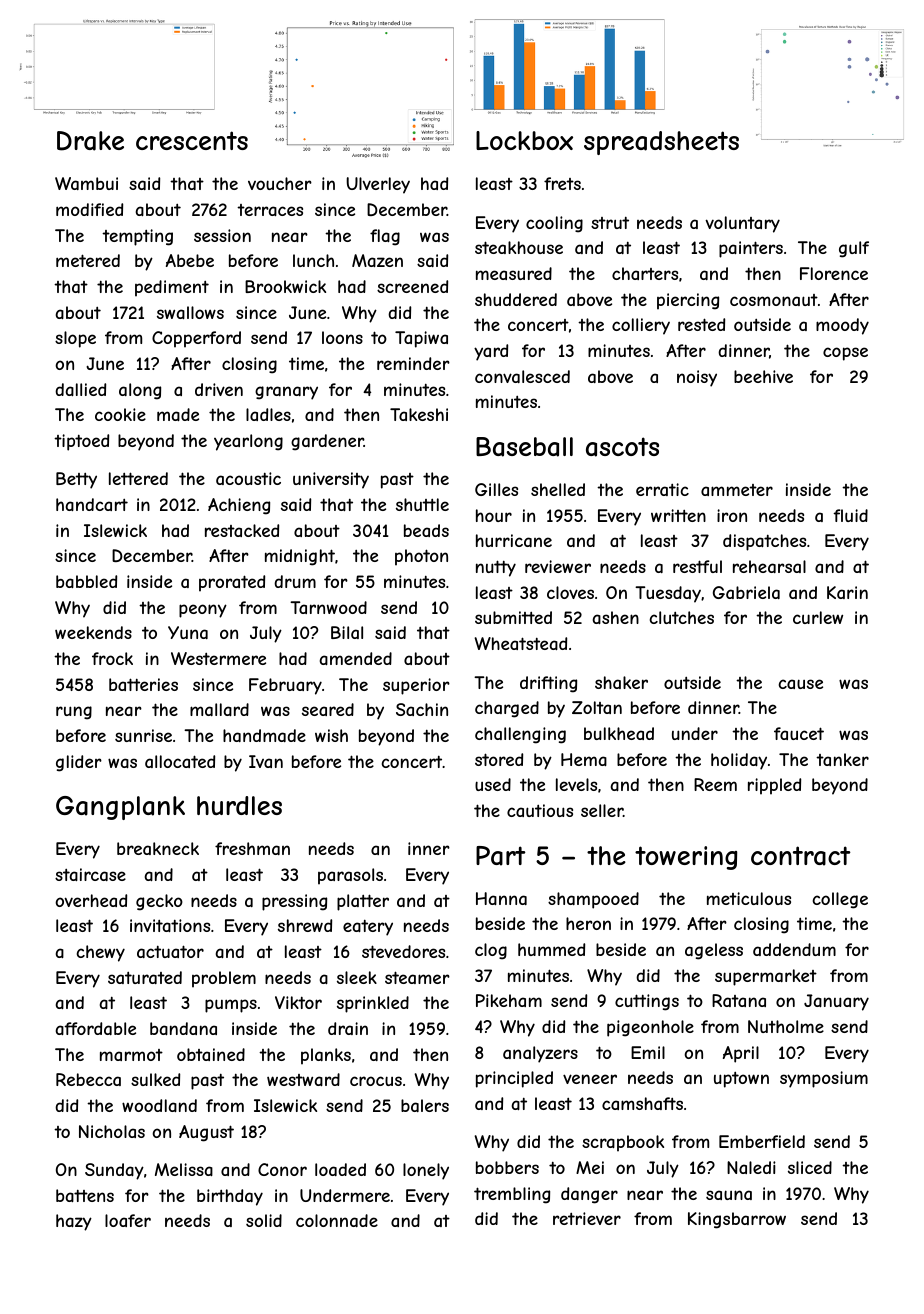 This document has width=924, height=1314. Describe the element at coordinates (764, 542) in the document. I see `dispatches` at that location.
